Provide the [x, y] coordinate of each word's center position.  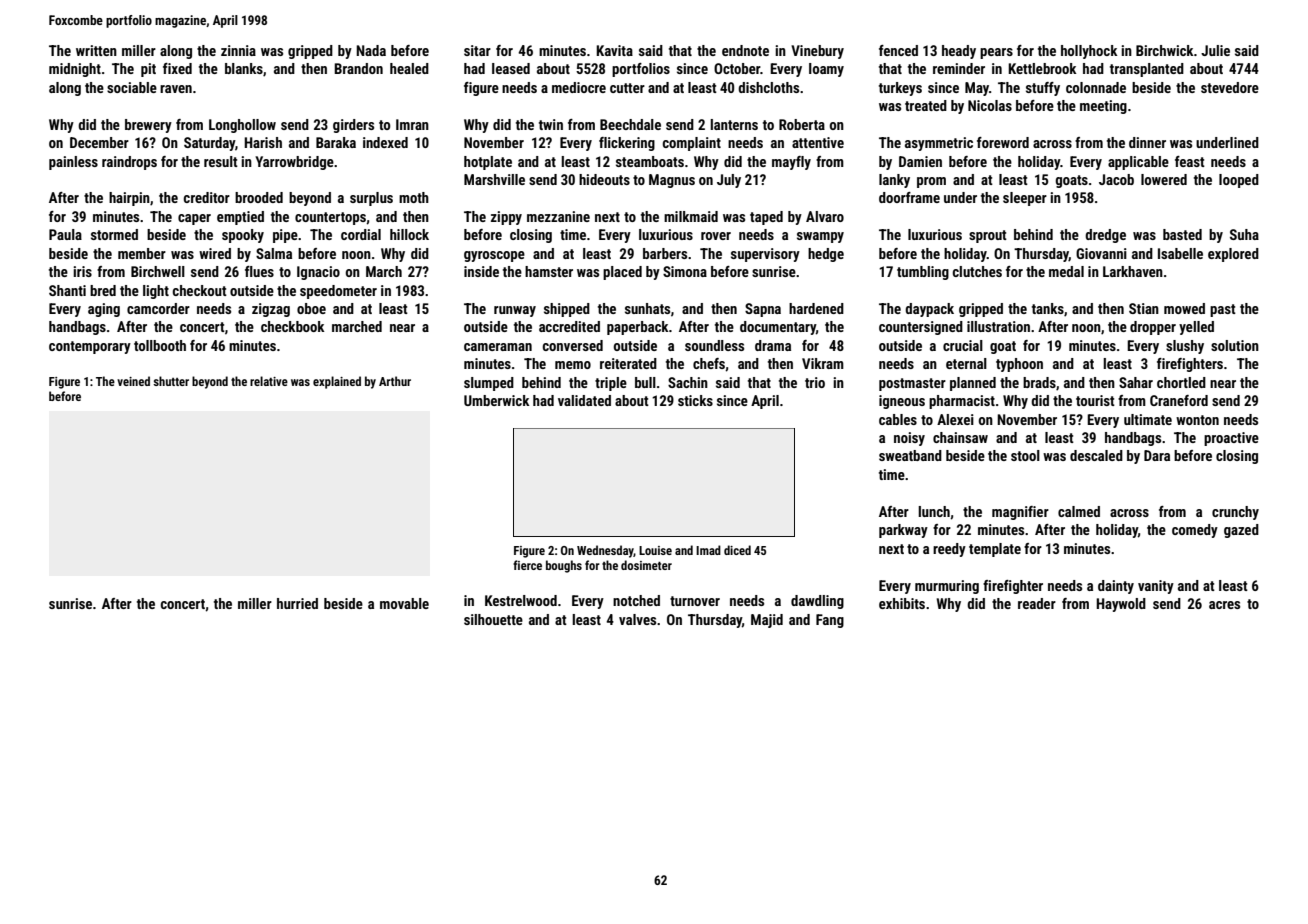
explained [337, 382]
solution [1235, 345]
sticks [695, 400]
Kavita [614, 50]
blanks [244, 68]
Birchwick [1165, 50]
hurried [297, 603]
